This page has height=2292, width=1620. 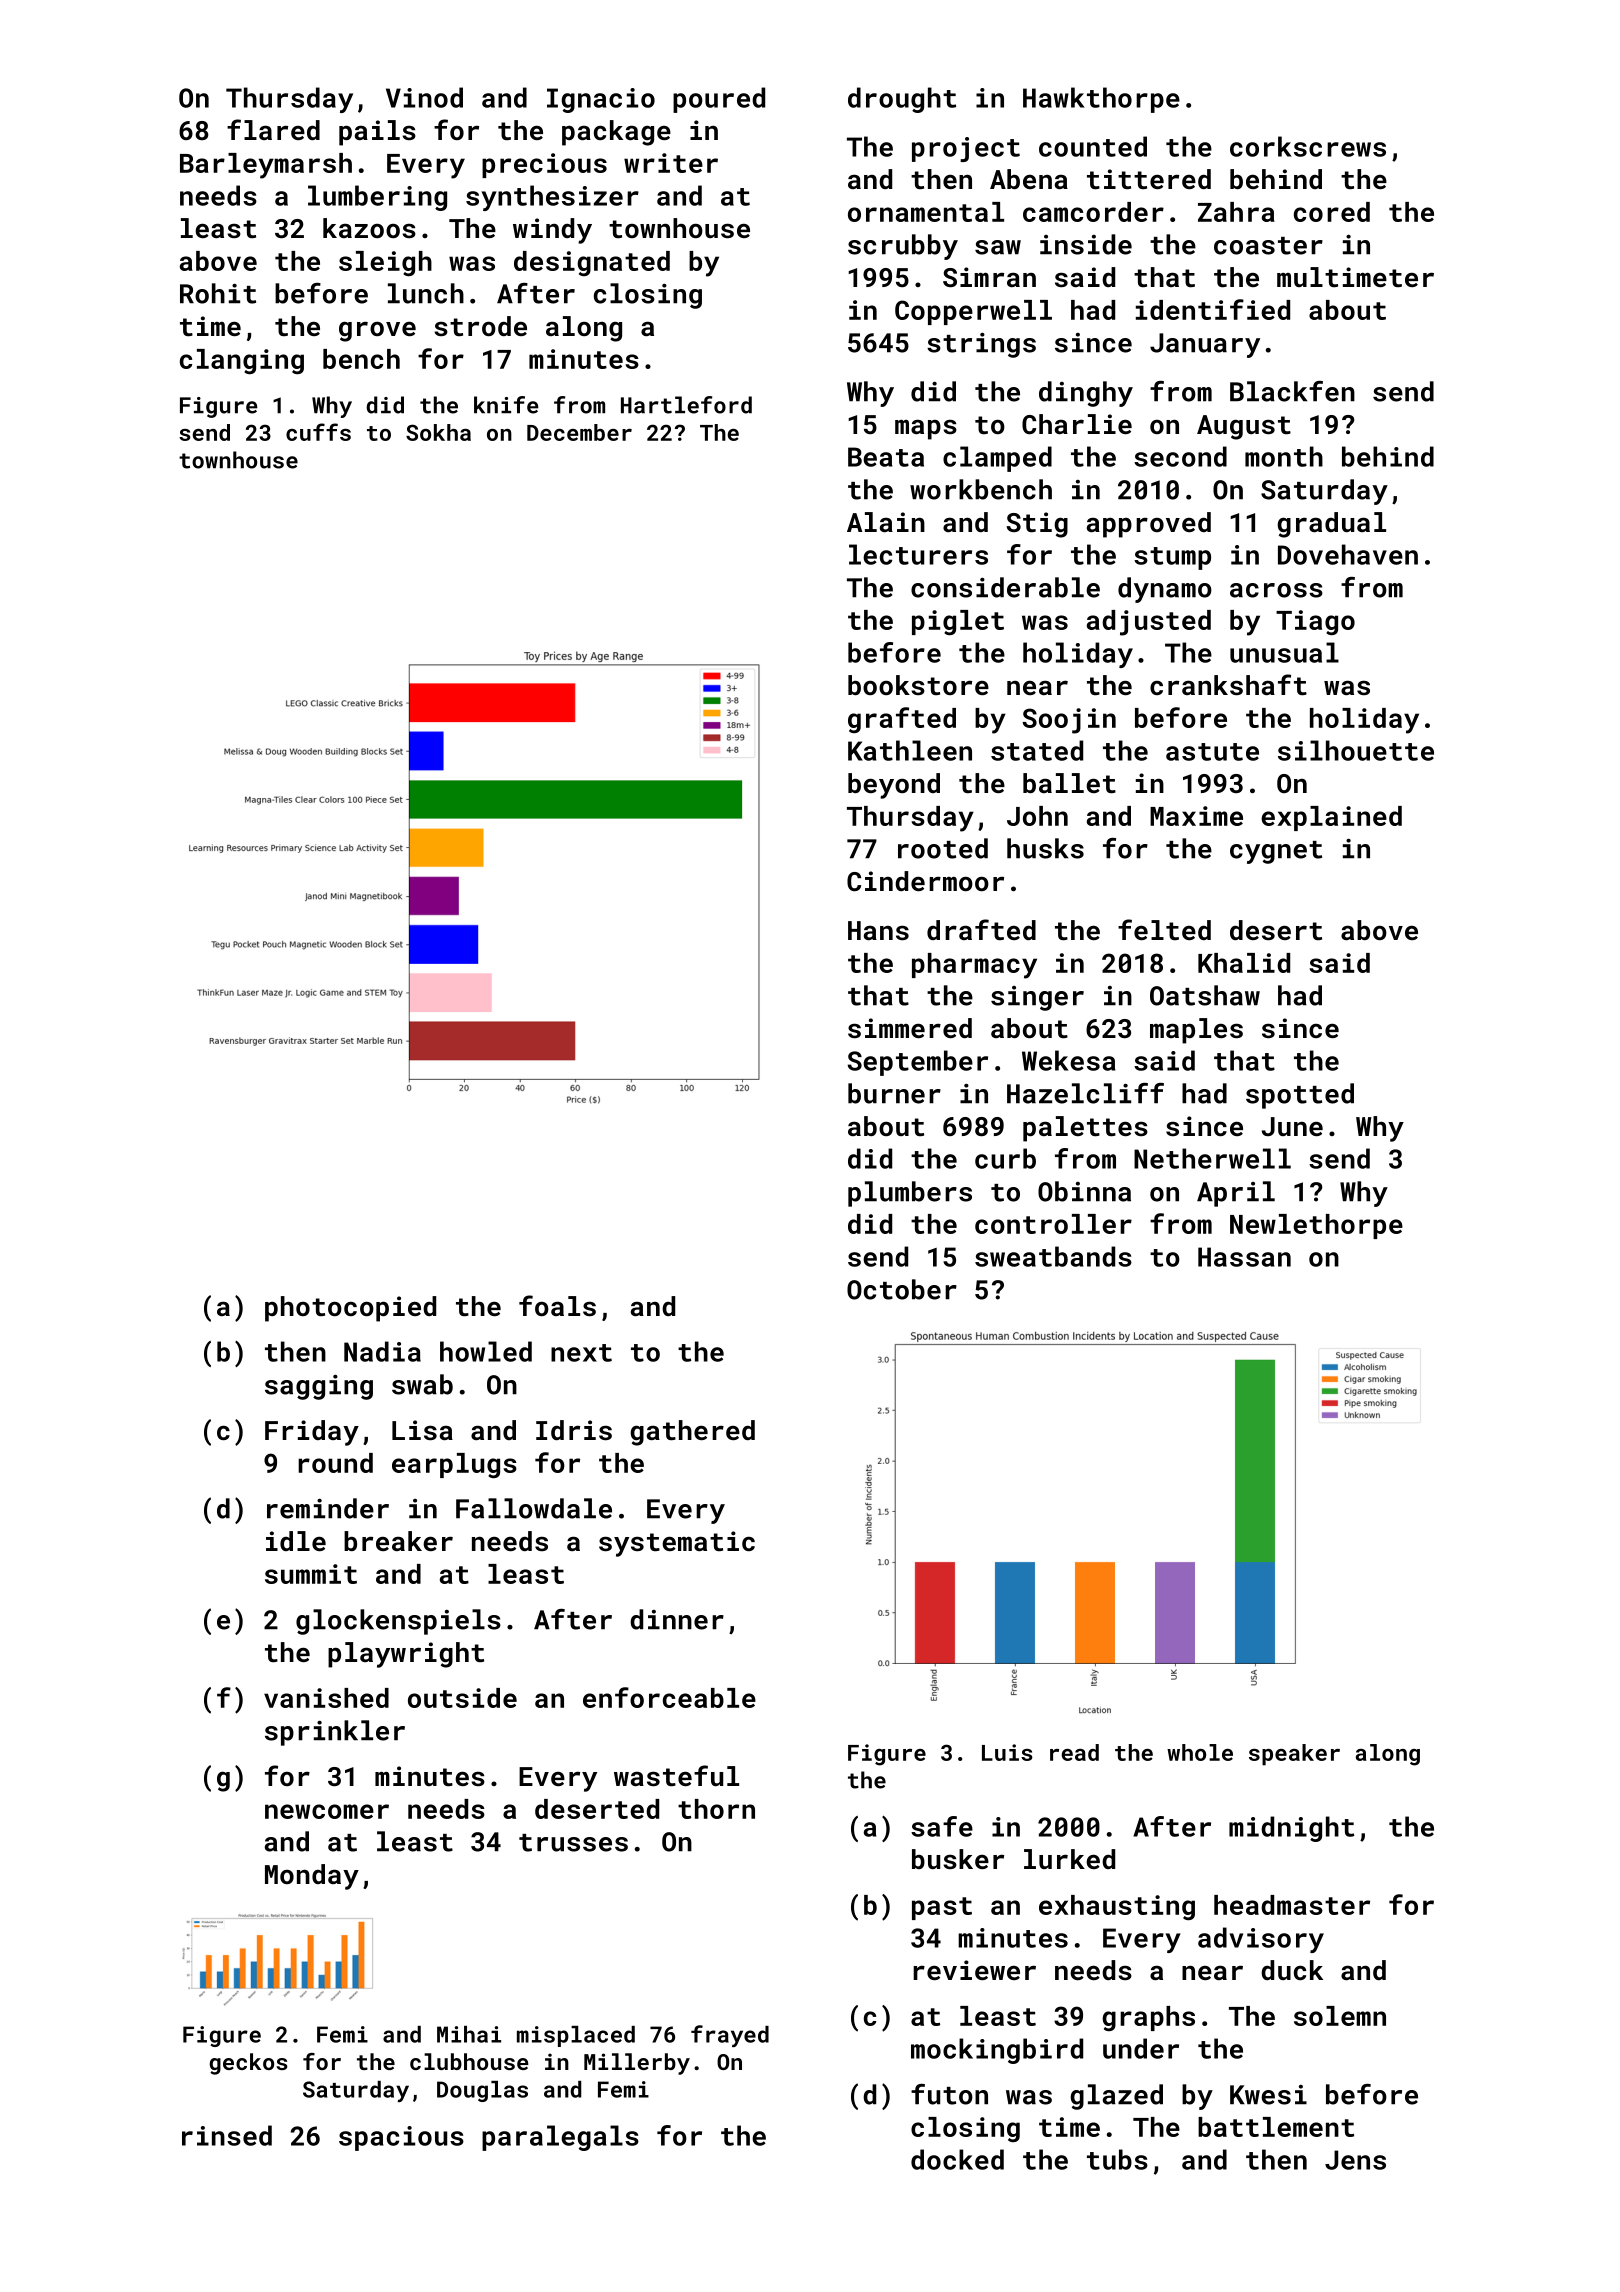 What do you see at coordinates (1261, 1940) in the page?
I see `advisory` at bounding box center [1261, 1940].
